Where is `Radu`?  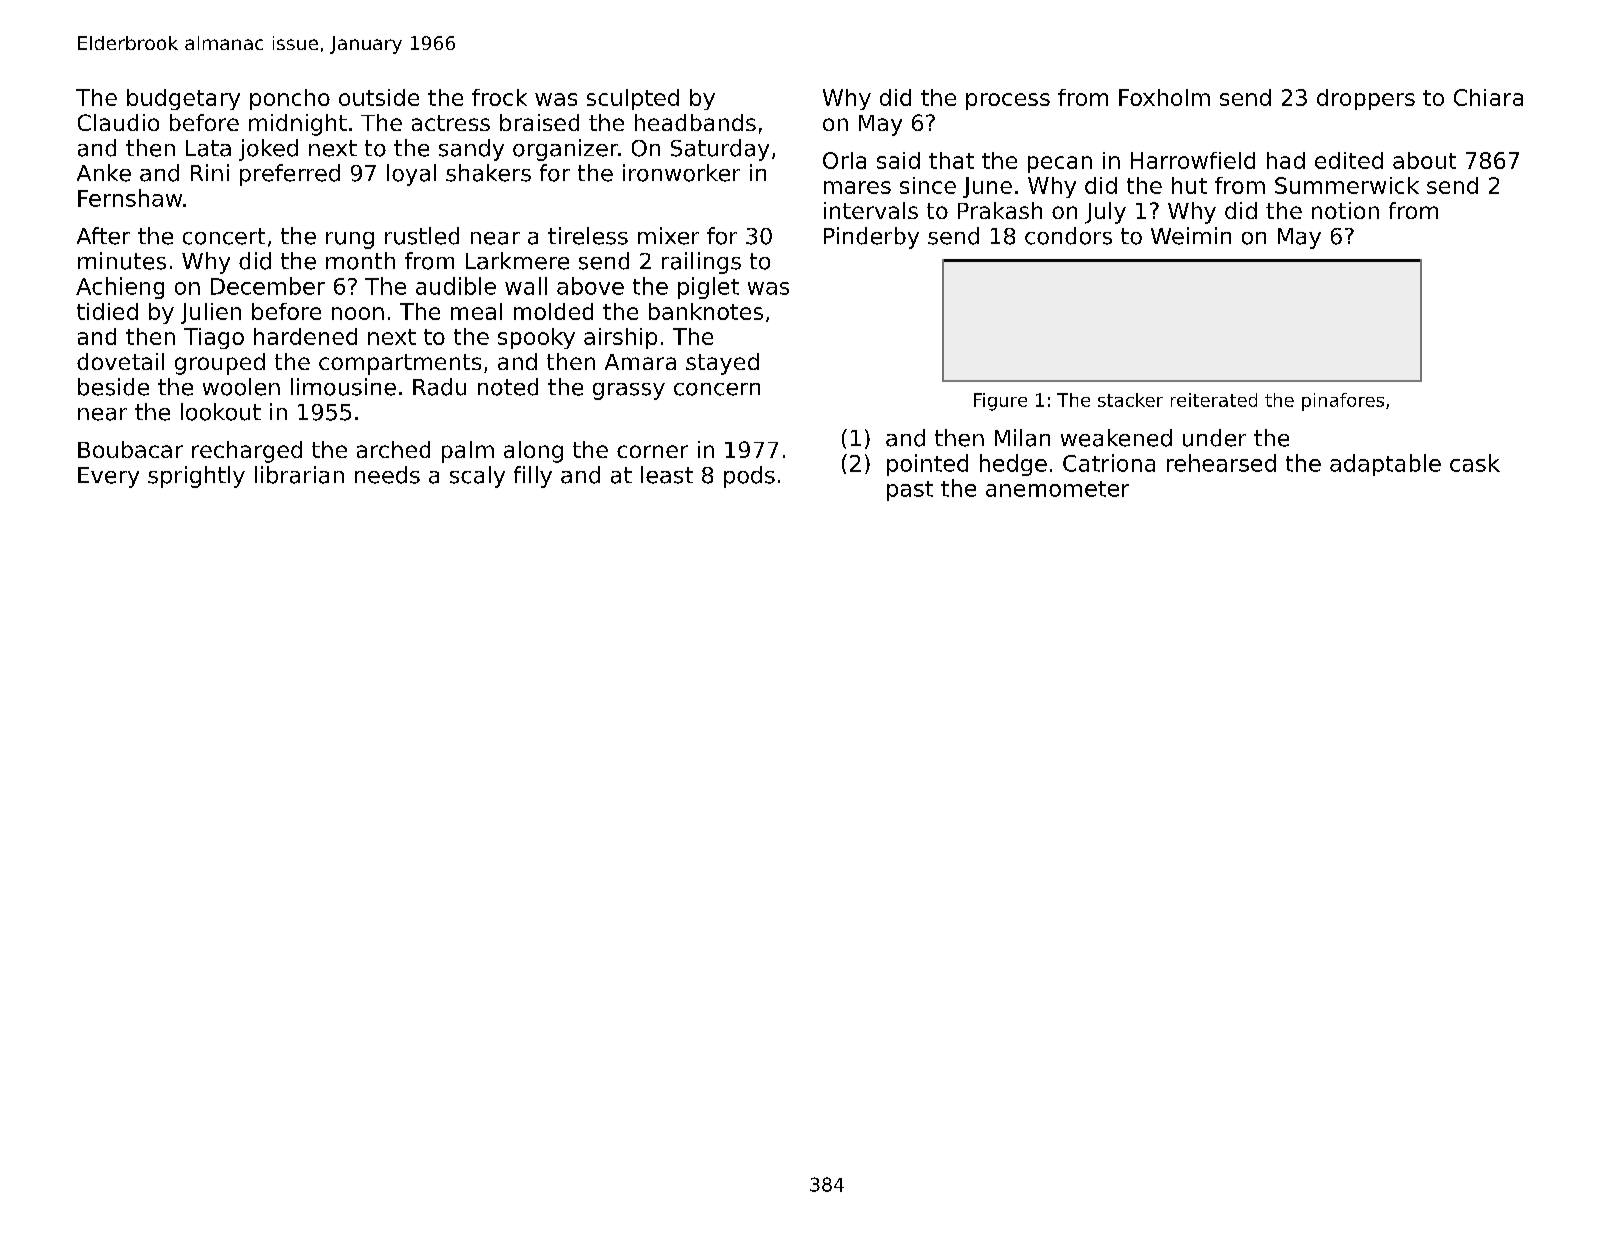 Radu is located at coordinates (439, 387).
